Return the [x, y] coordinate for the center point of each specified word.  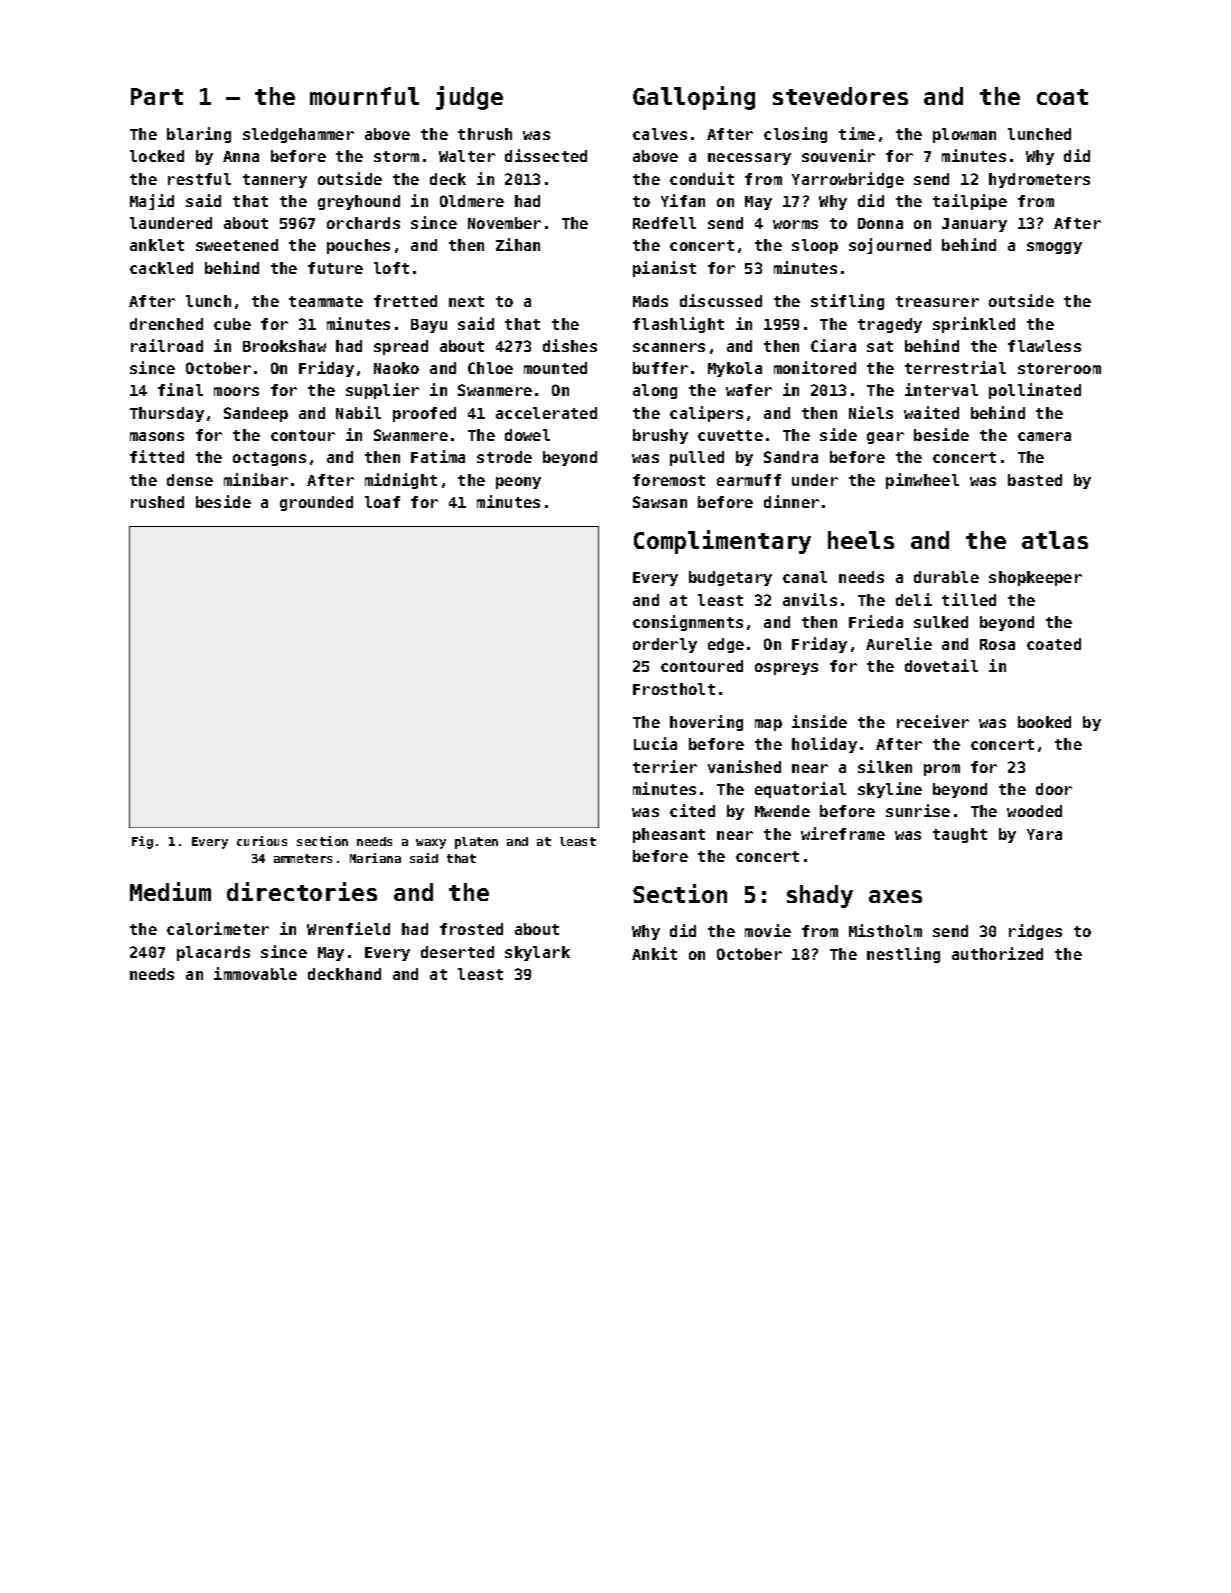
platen [476, 843]
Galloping [694, 98]
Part [157, 96]
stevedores [840, 96]
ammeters [303, 858]
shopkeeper [1035, 578]
